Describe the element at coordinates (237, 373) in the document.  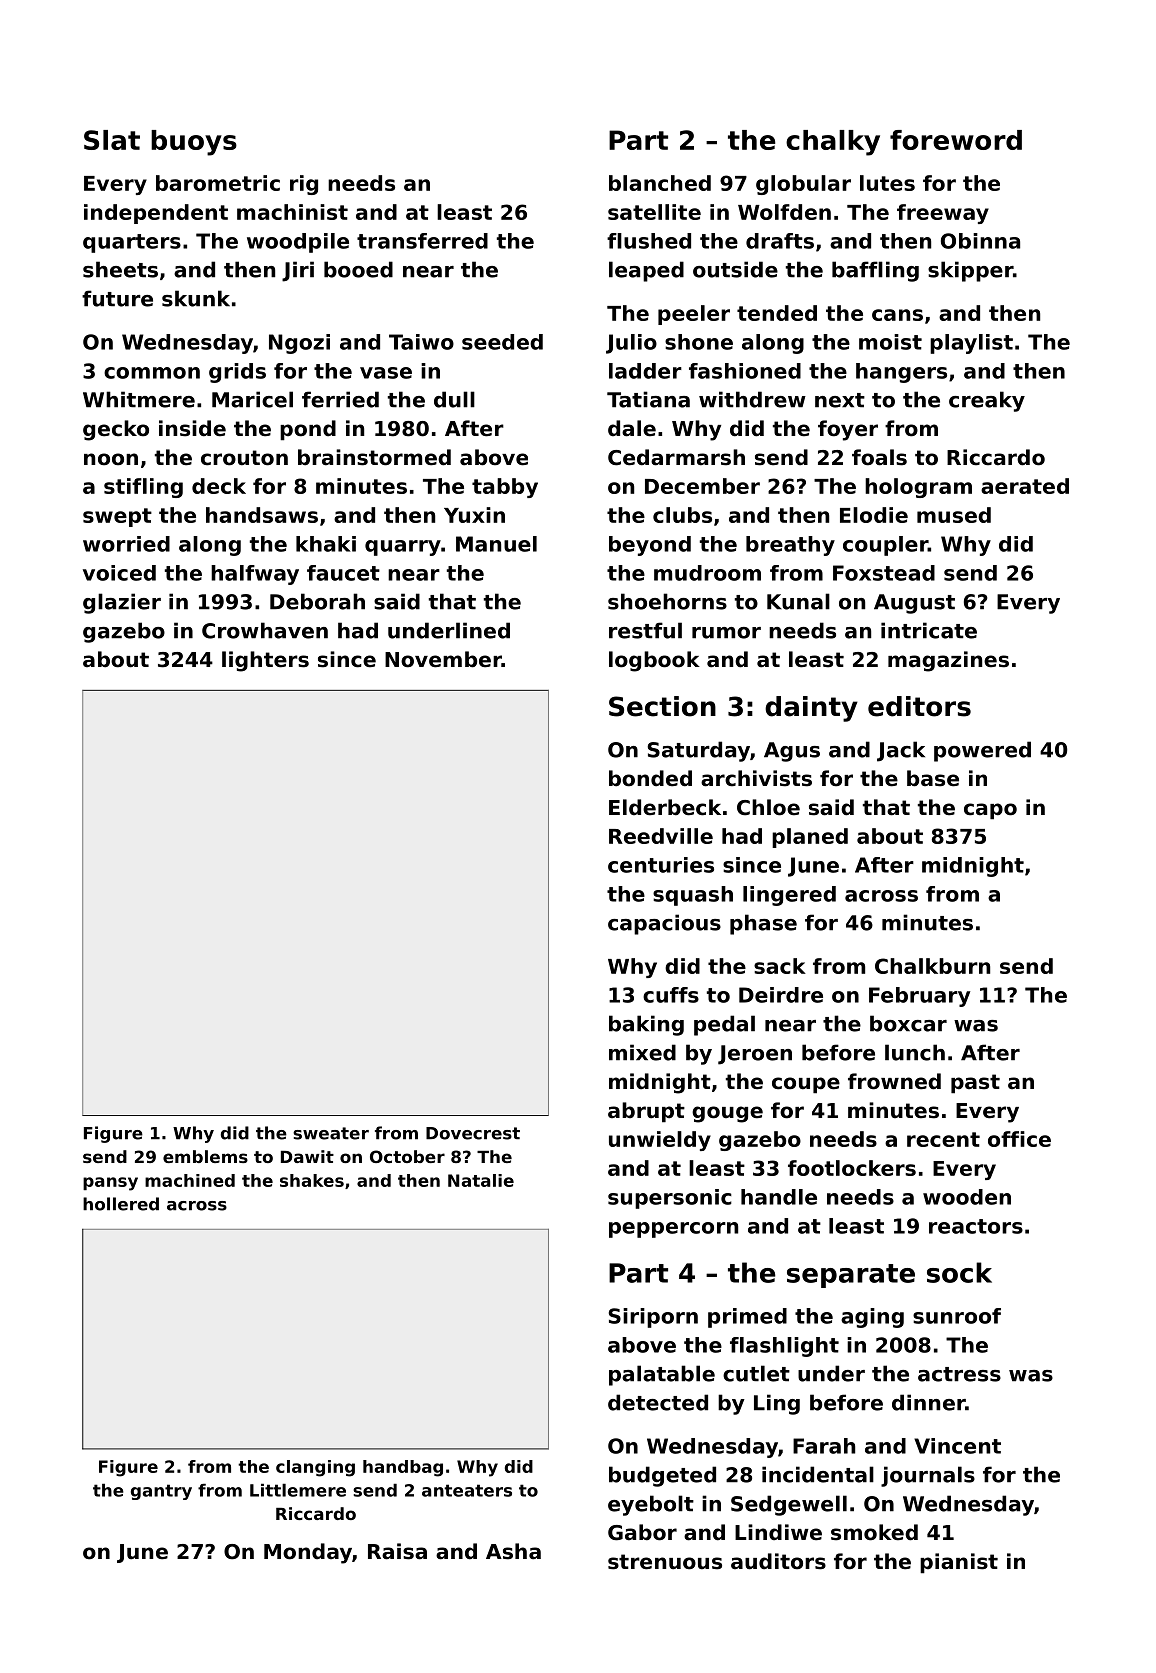
I see `grids` at that location.
